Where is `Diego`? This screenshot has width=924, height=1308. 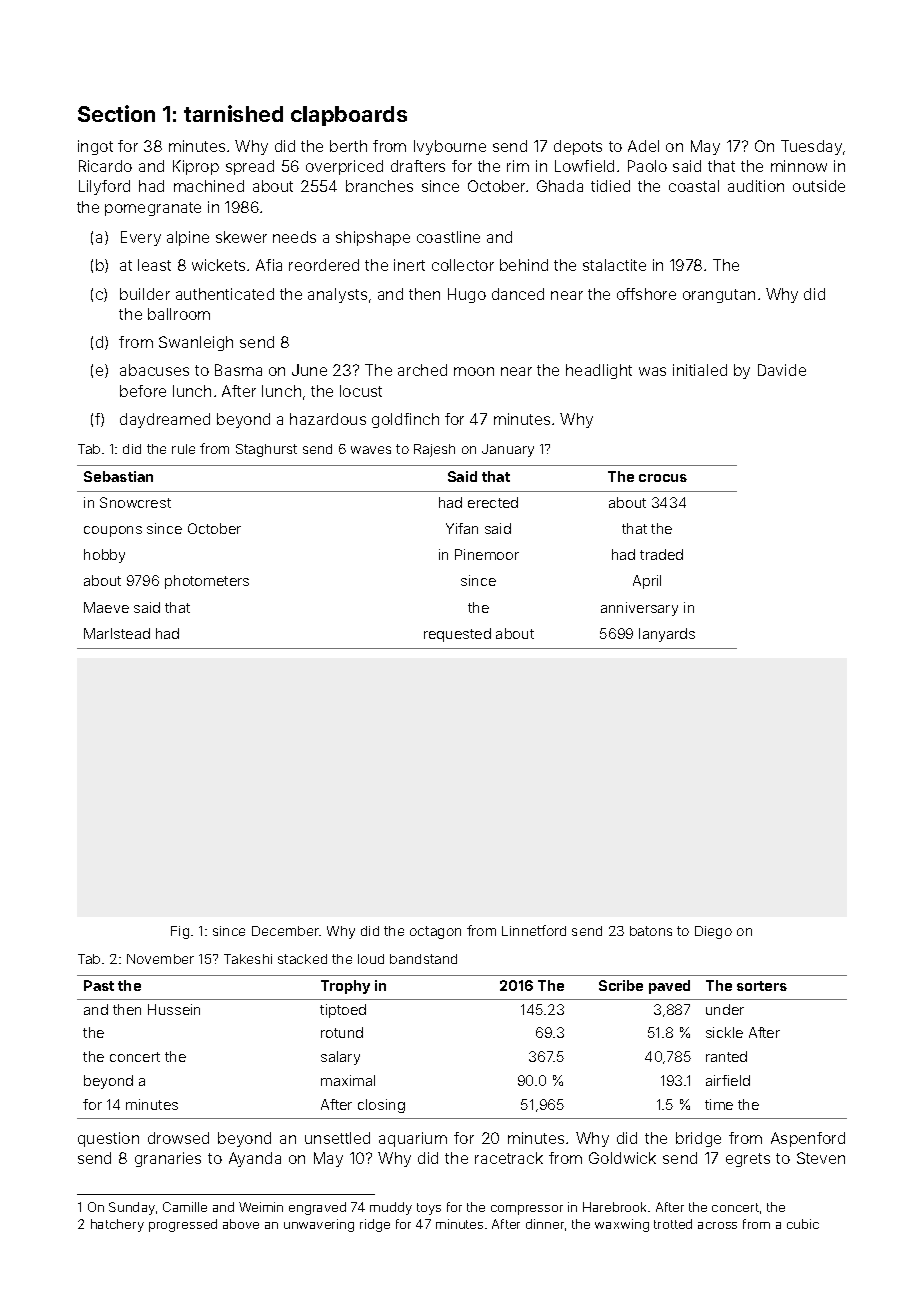
Diego is located at coordinates (713, 932).
